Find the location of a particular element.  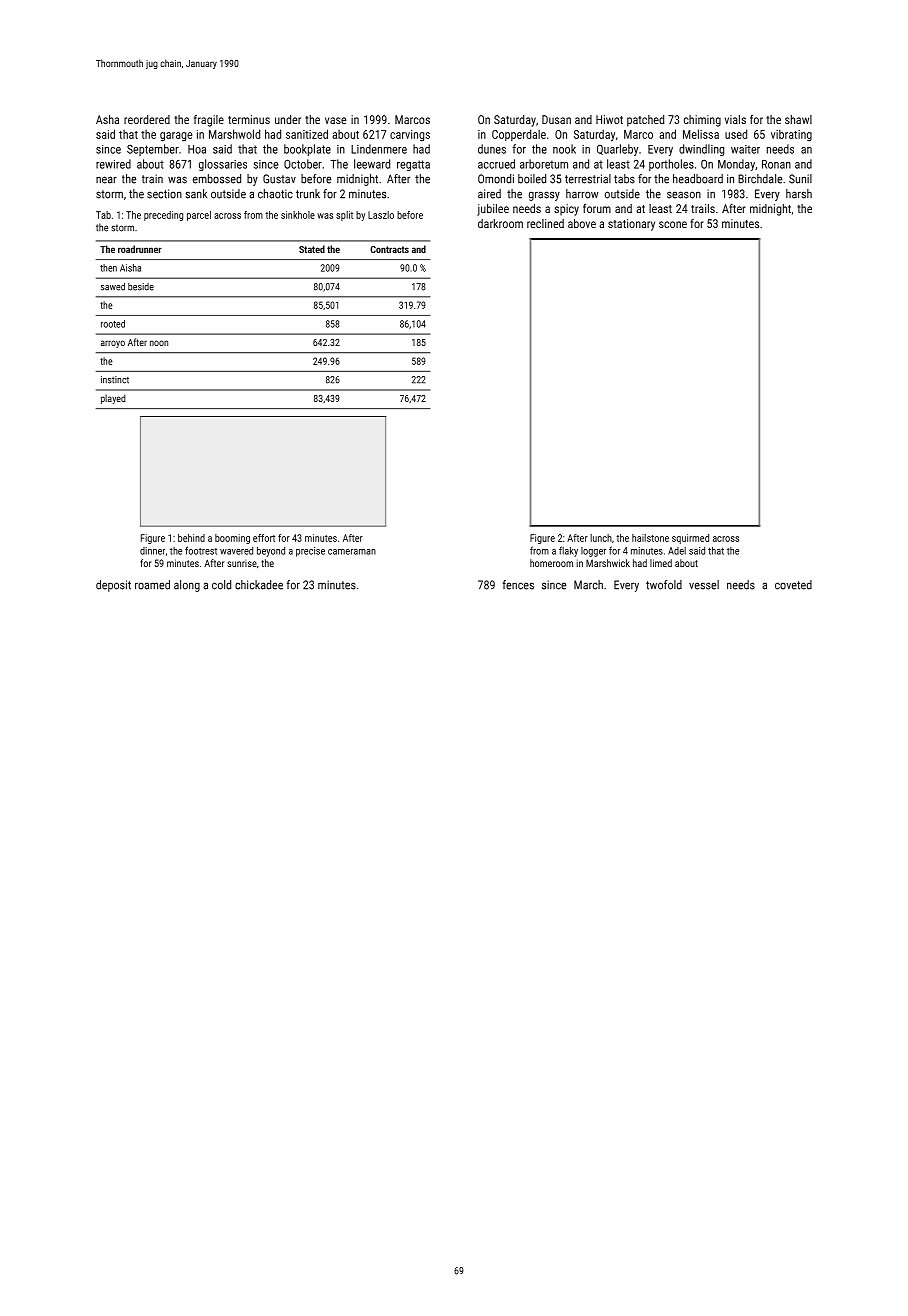

precise is located at coordinates (310, 552).
